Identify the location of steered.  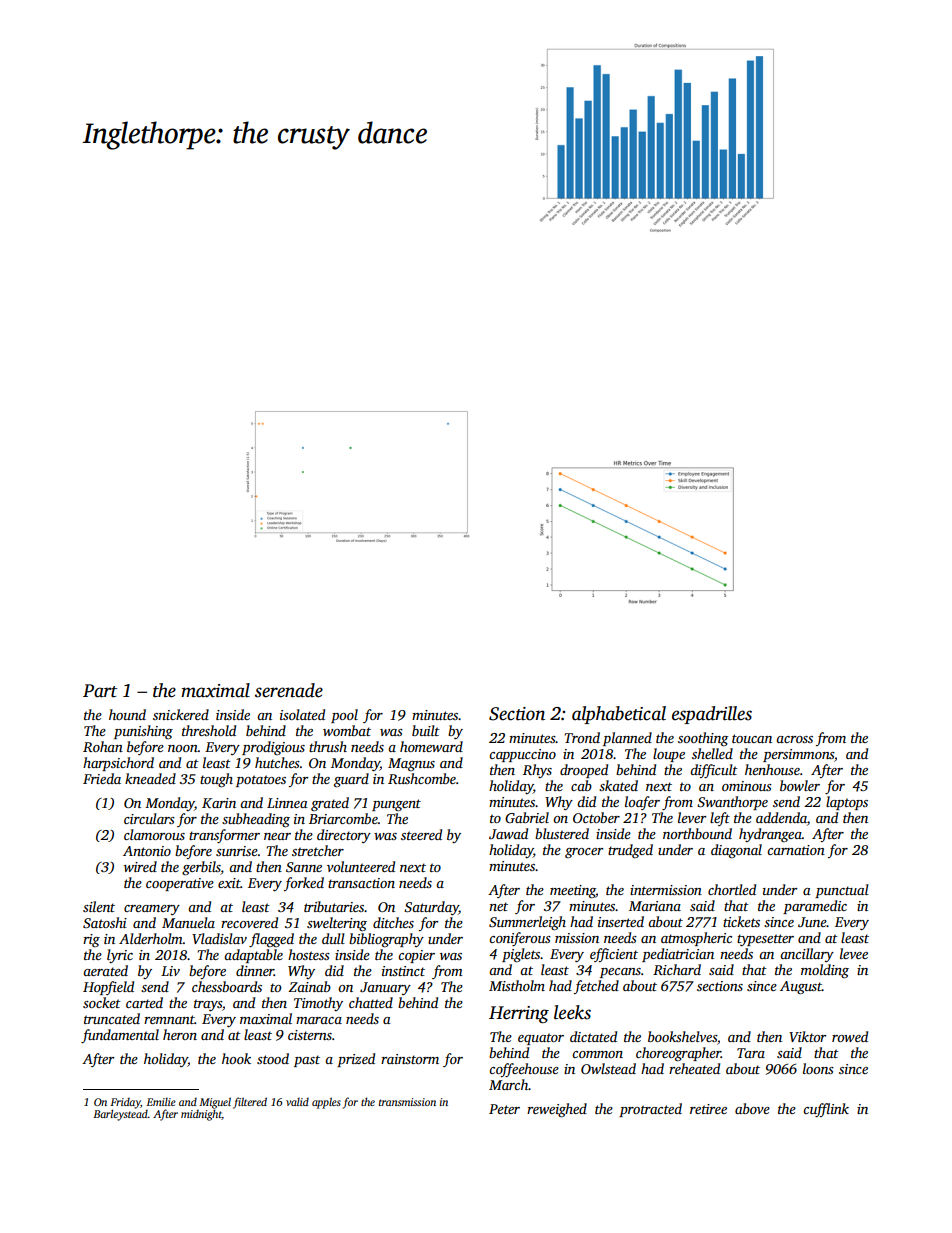
(421, 834).
